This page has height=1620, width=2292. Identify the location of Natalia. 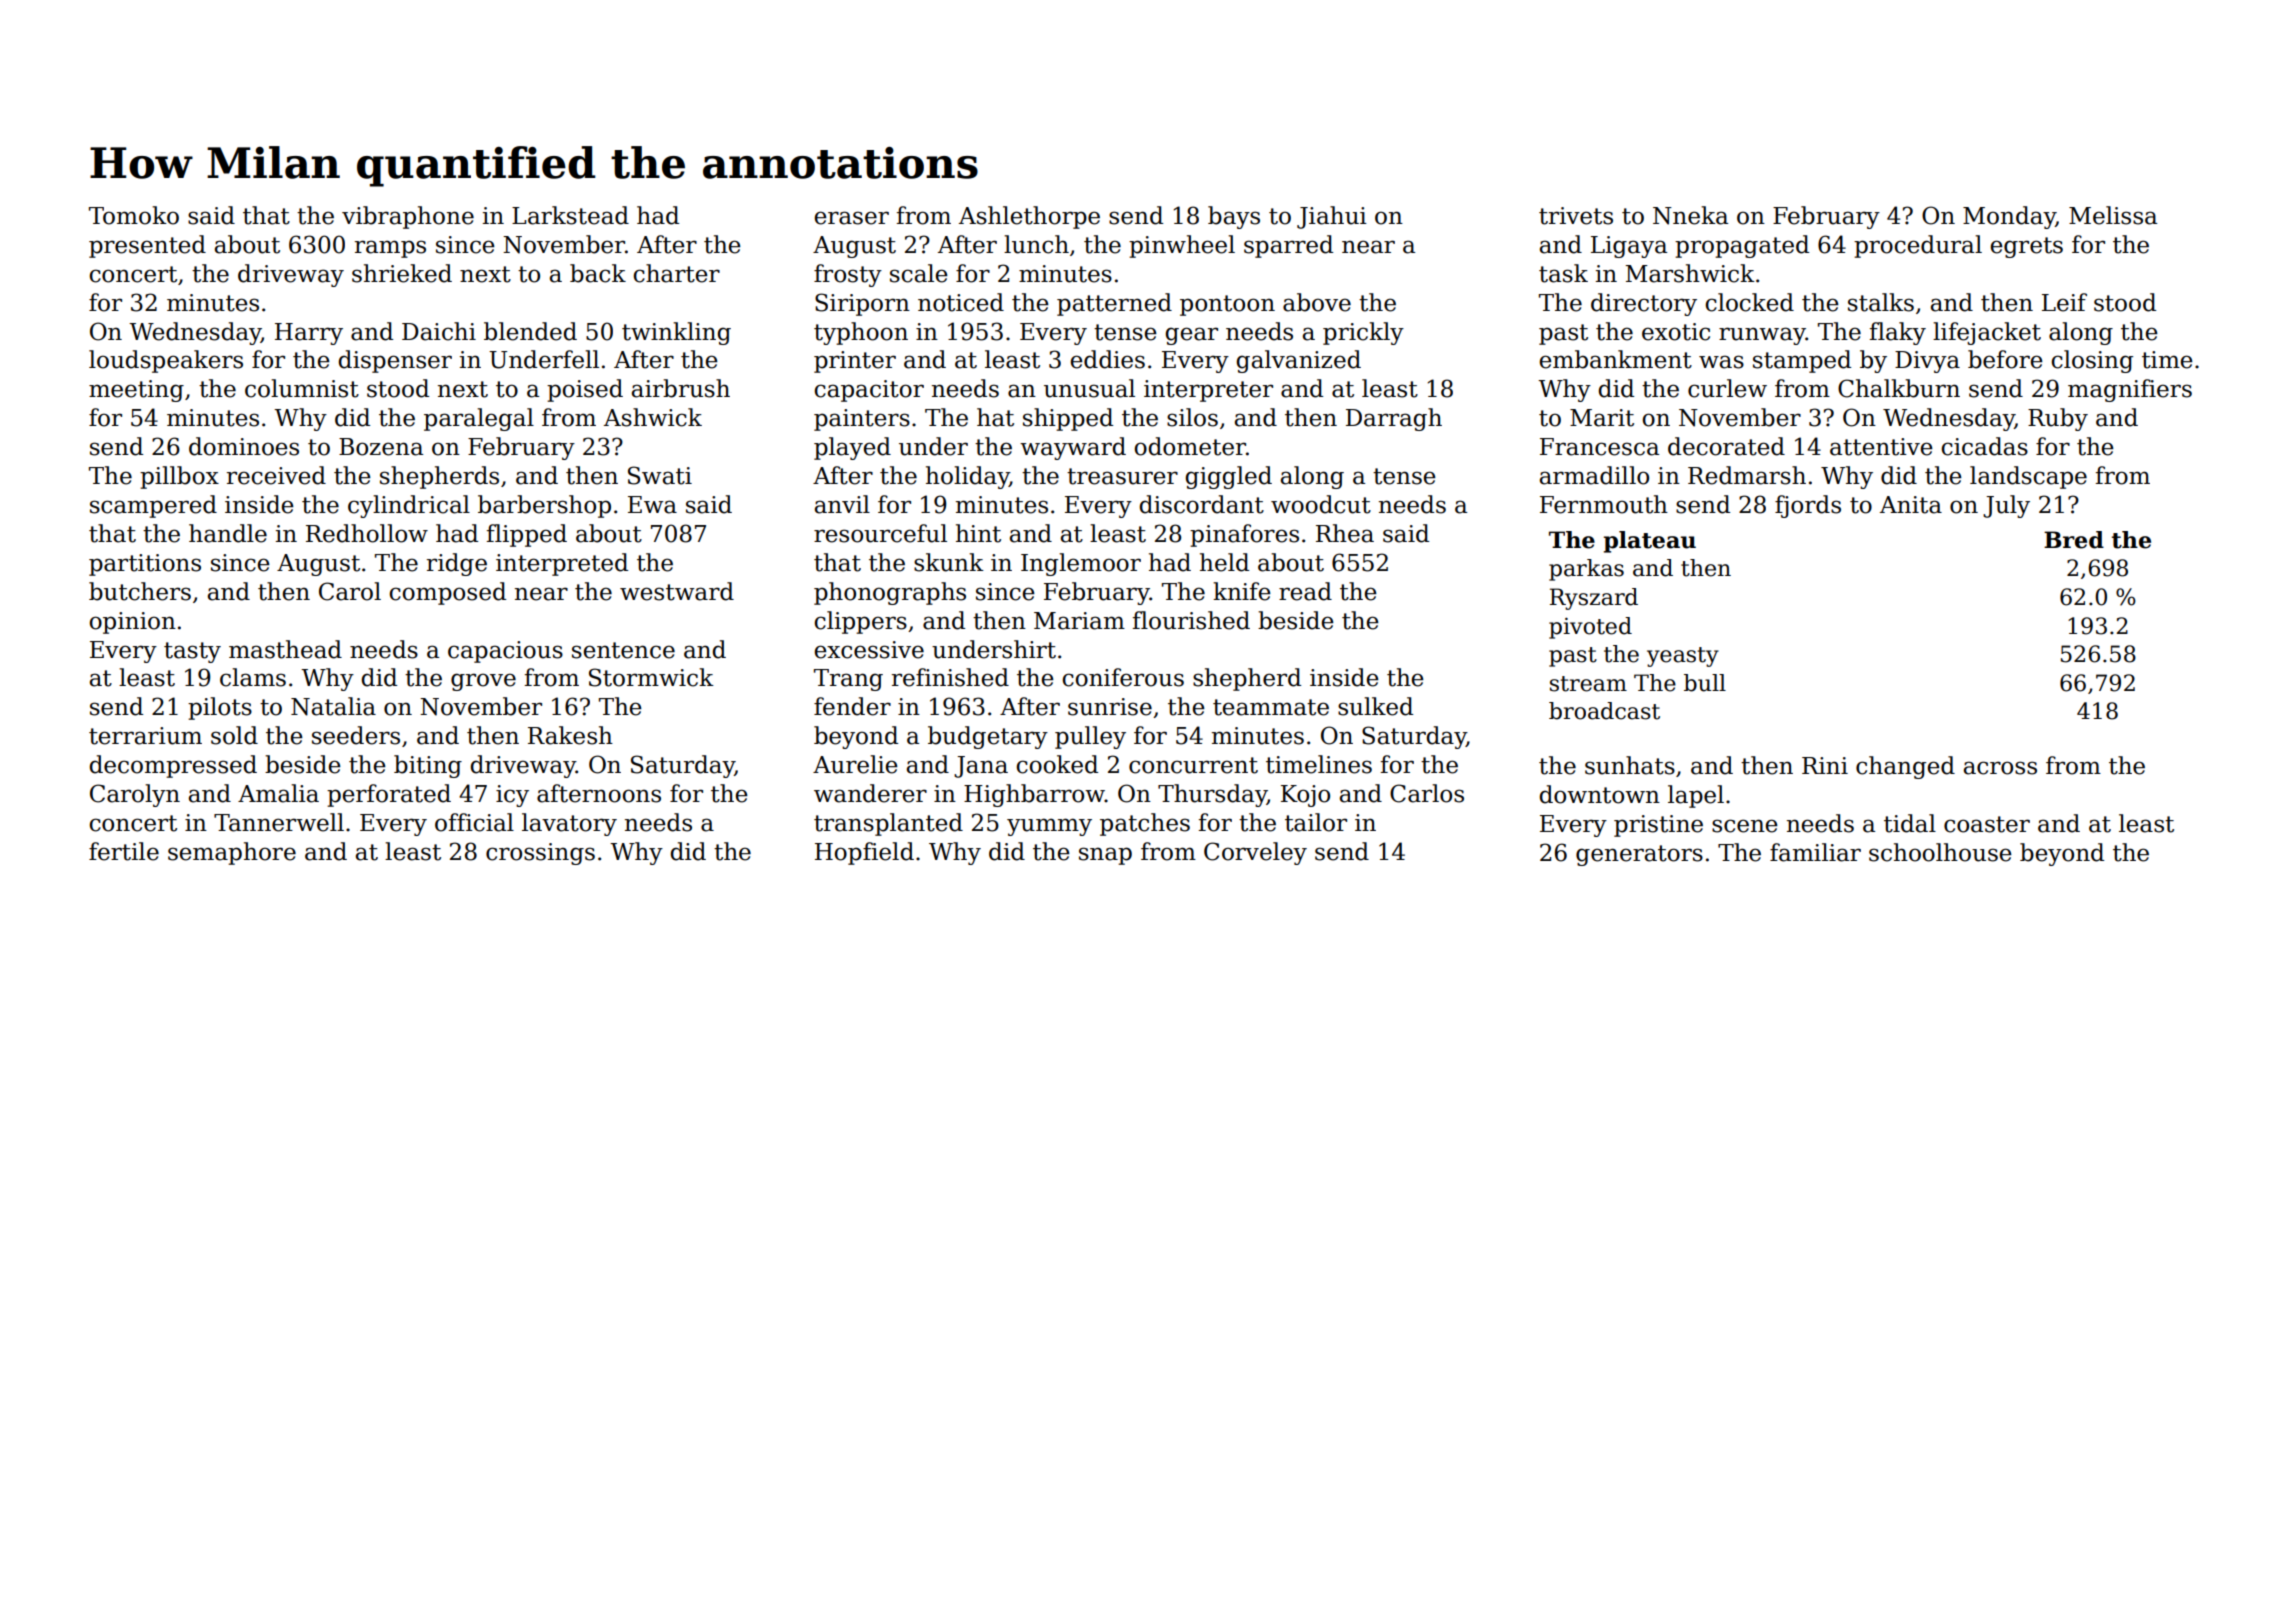
(333, 706).
